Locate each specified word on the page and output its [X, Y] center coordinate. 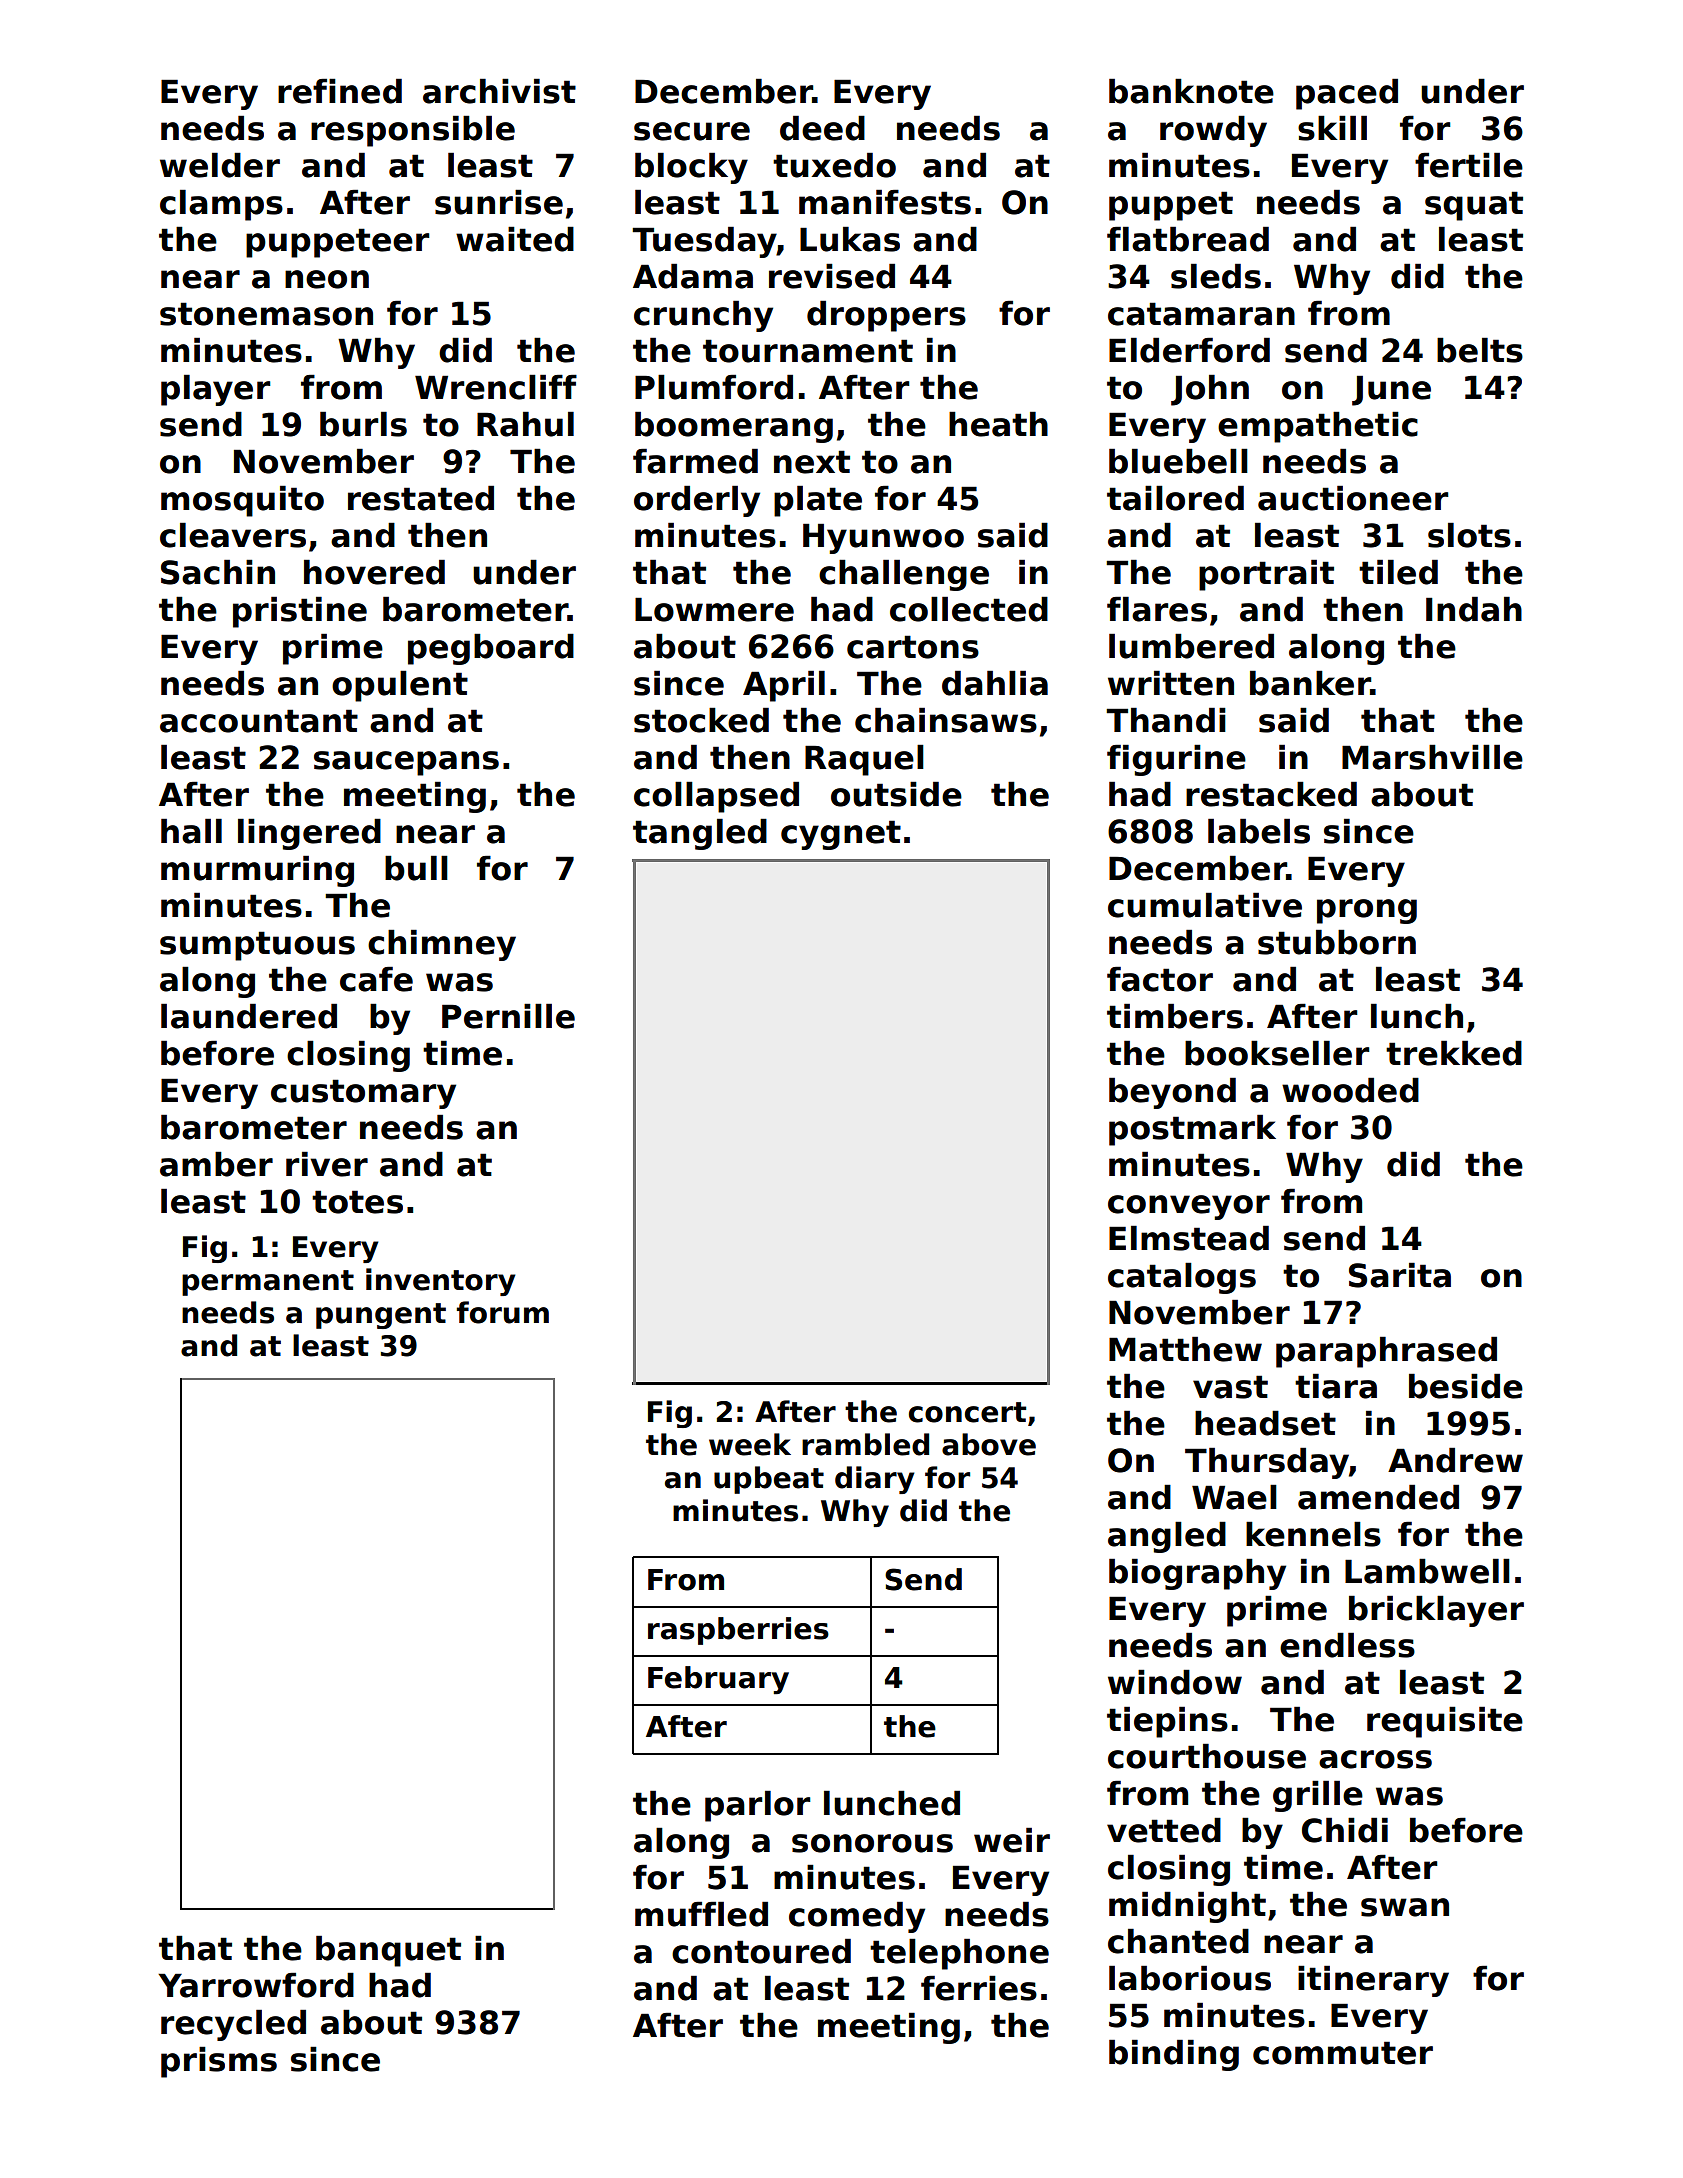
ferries [979, 1988]
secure [692, 131]
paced [1347, 94]
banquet [388, 1951]
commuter [1343, 2053]
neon [327, 279]
